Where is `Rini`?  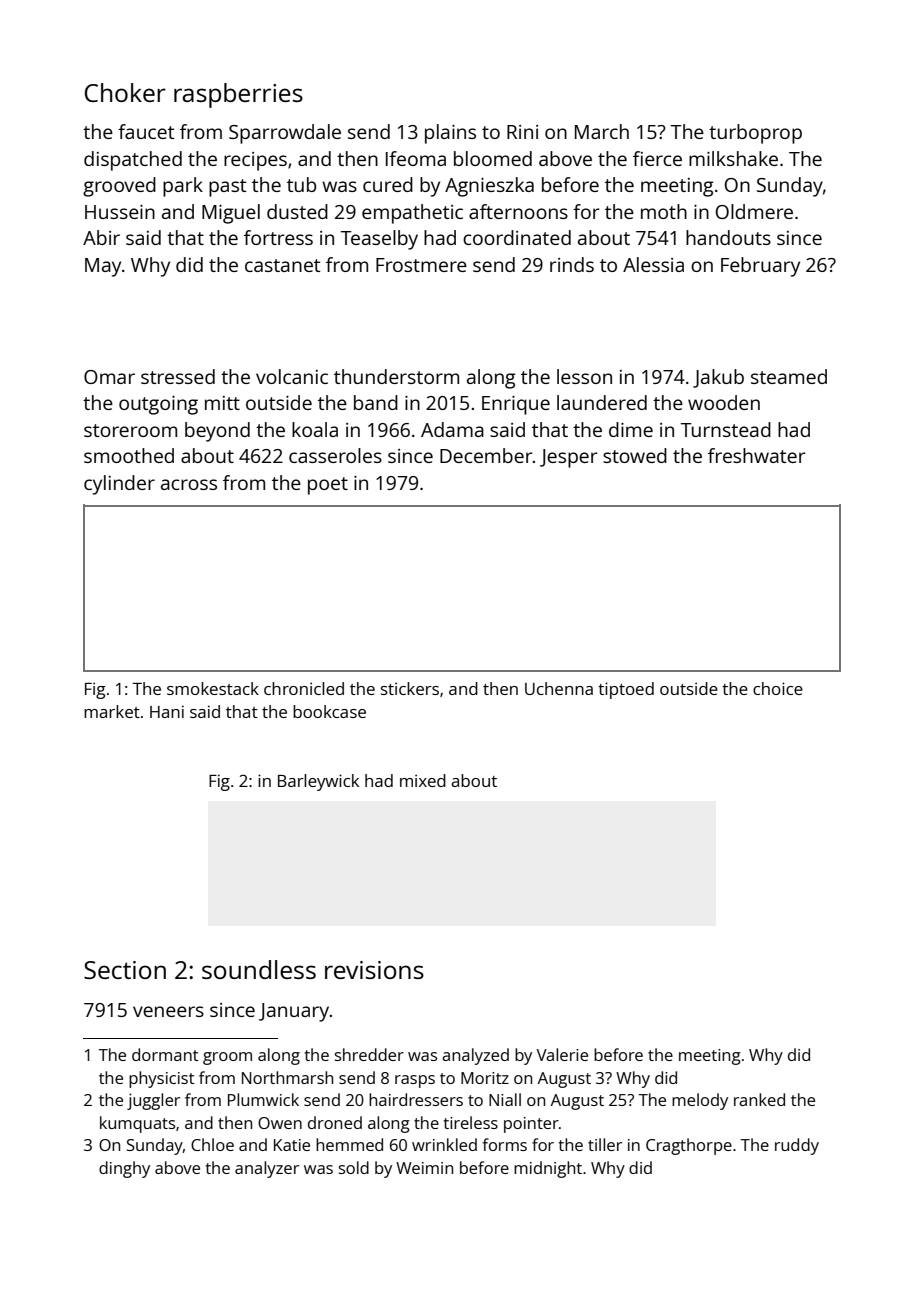 Rini is located at coordinates (522, 132).
